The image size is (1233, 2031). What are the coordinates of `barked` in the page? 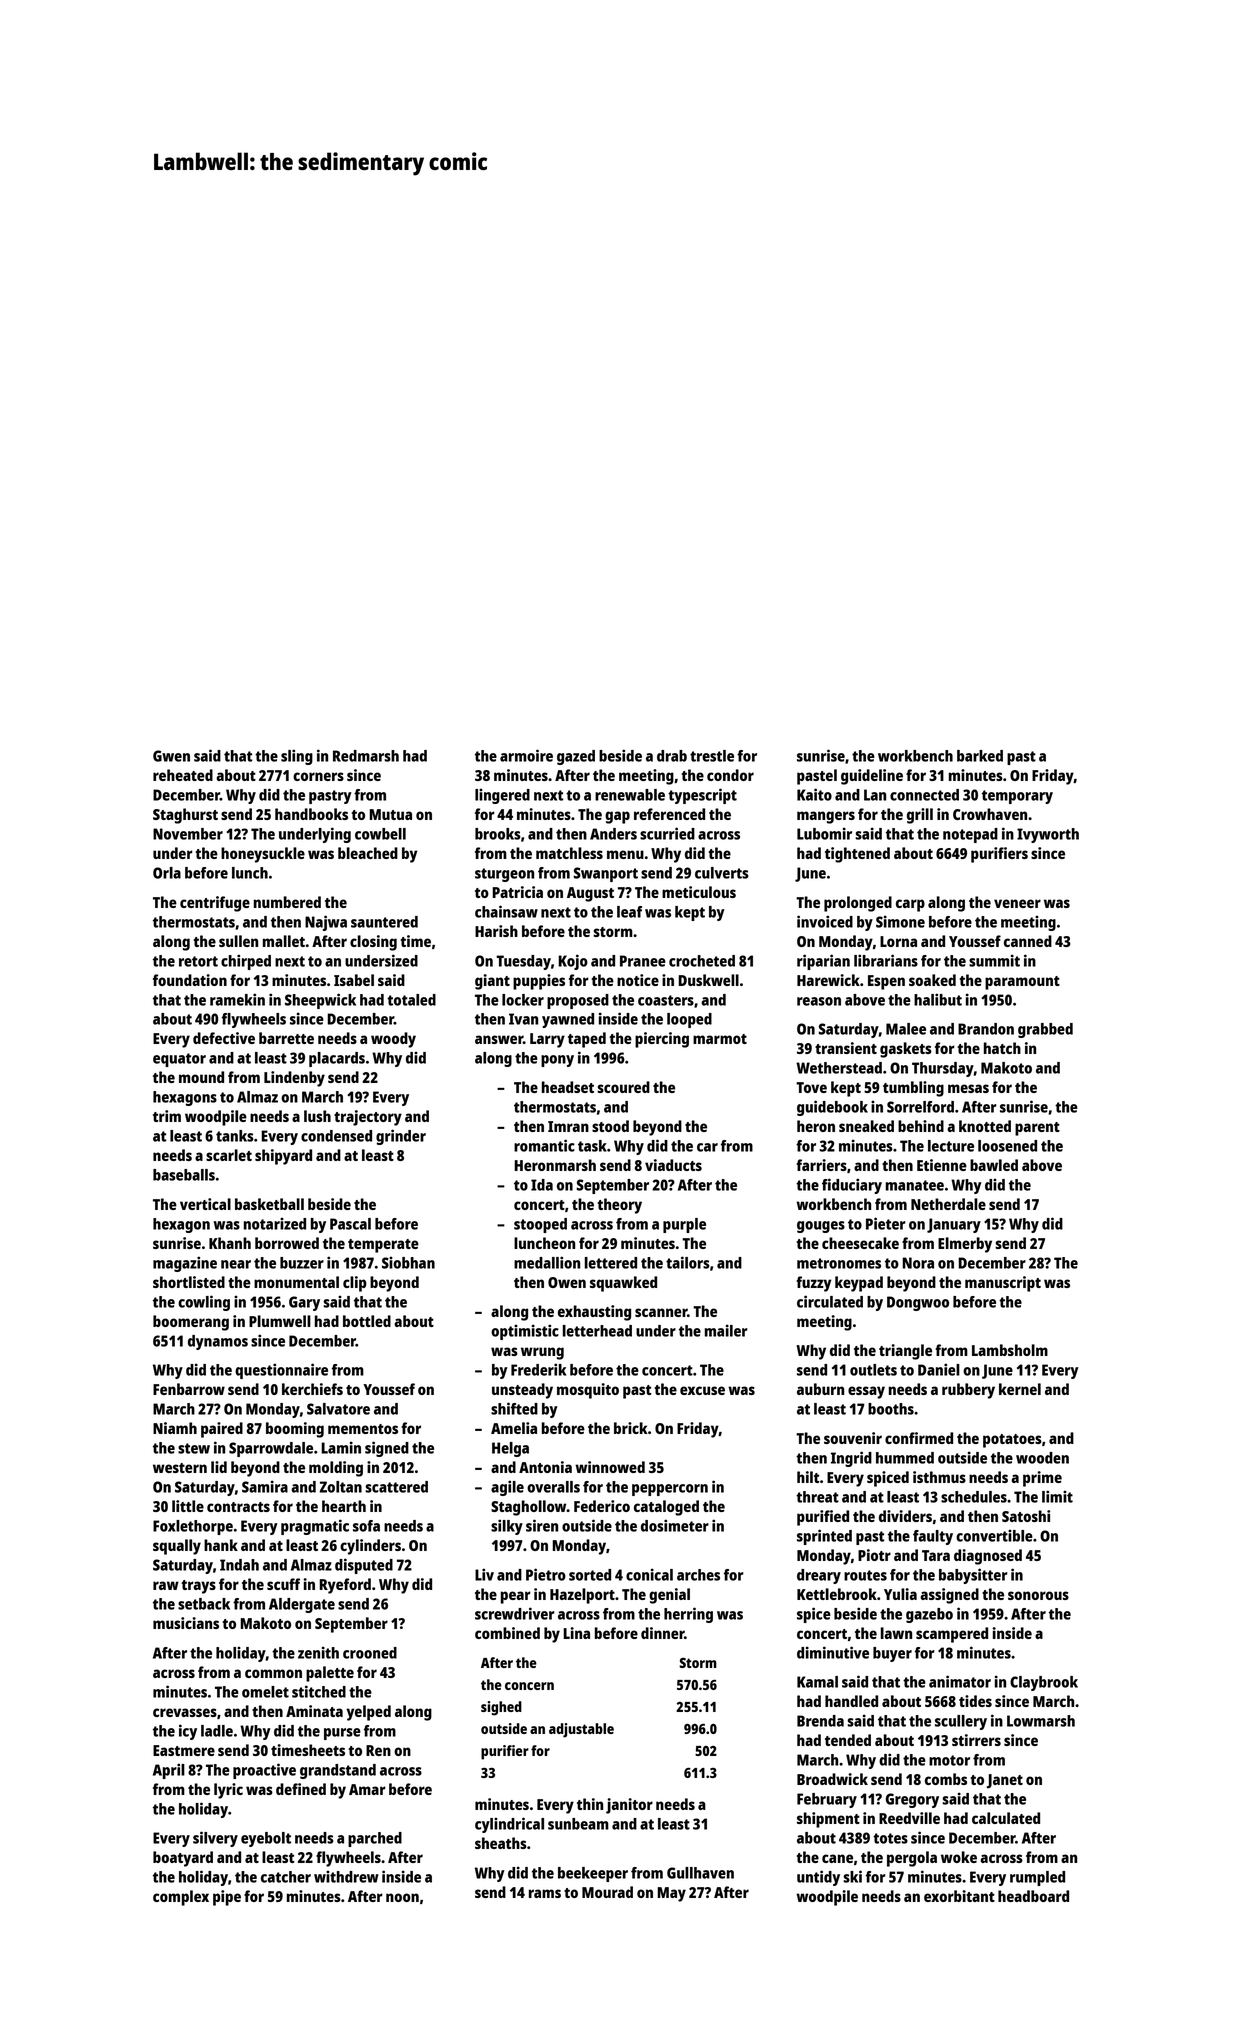 It's located at (980, 756).
